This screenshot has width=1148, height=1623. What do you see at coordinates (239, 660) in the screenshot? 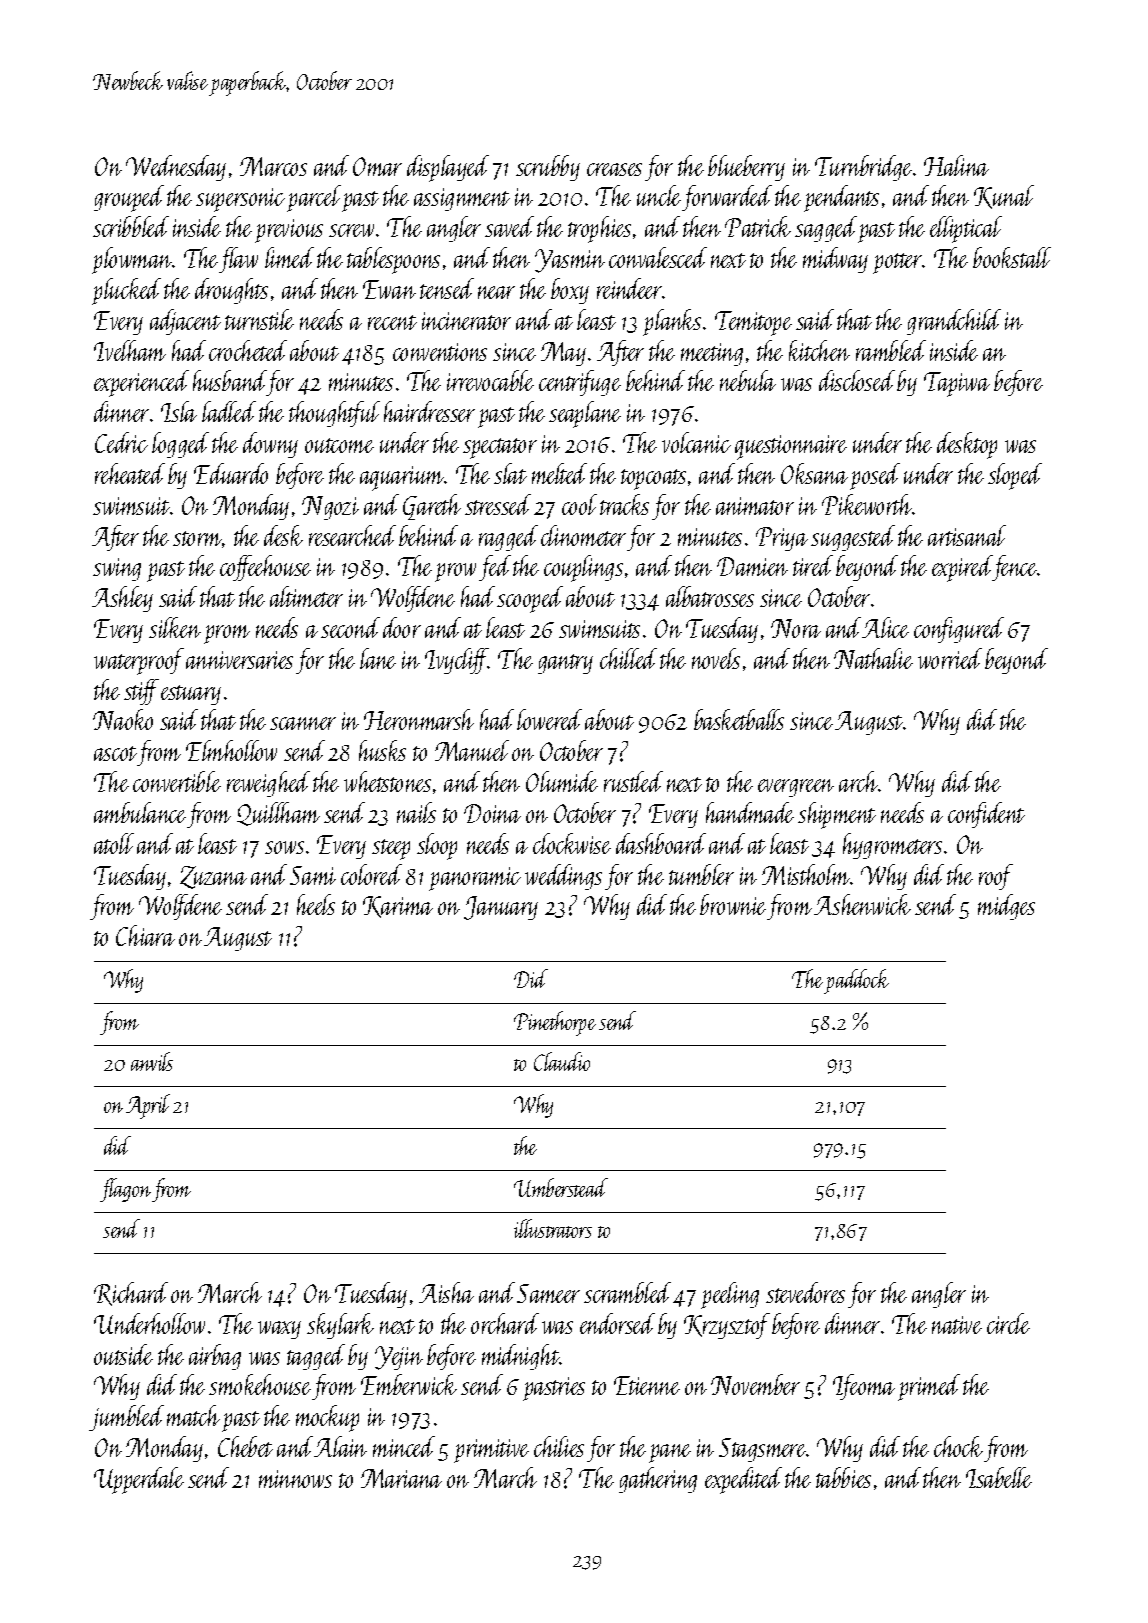
I see `anniversaries` at bounding box center [239, 660].
